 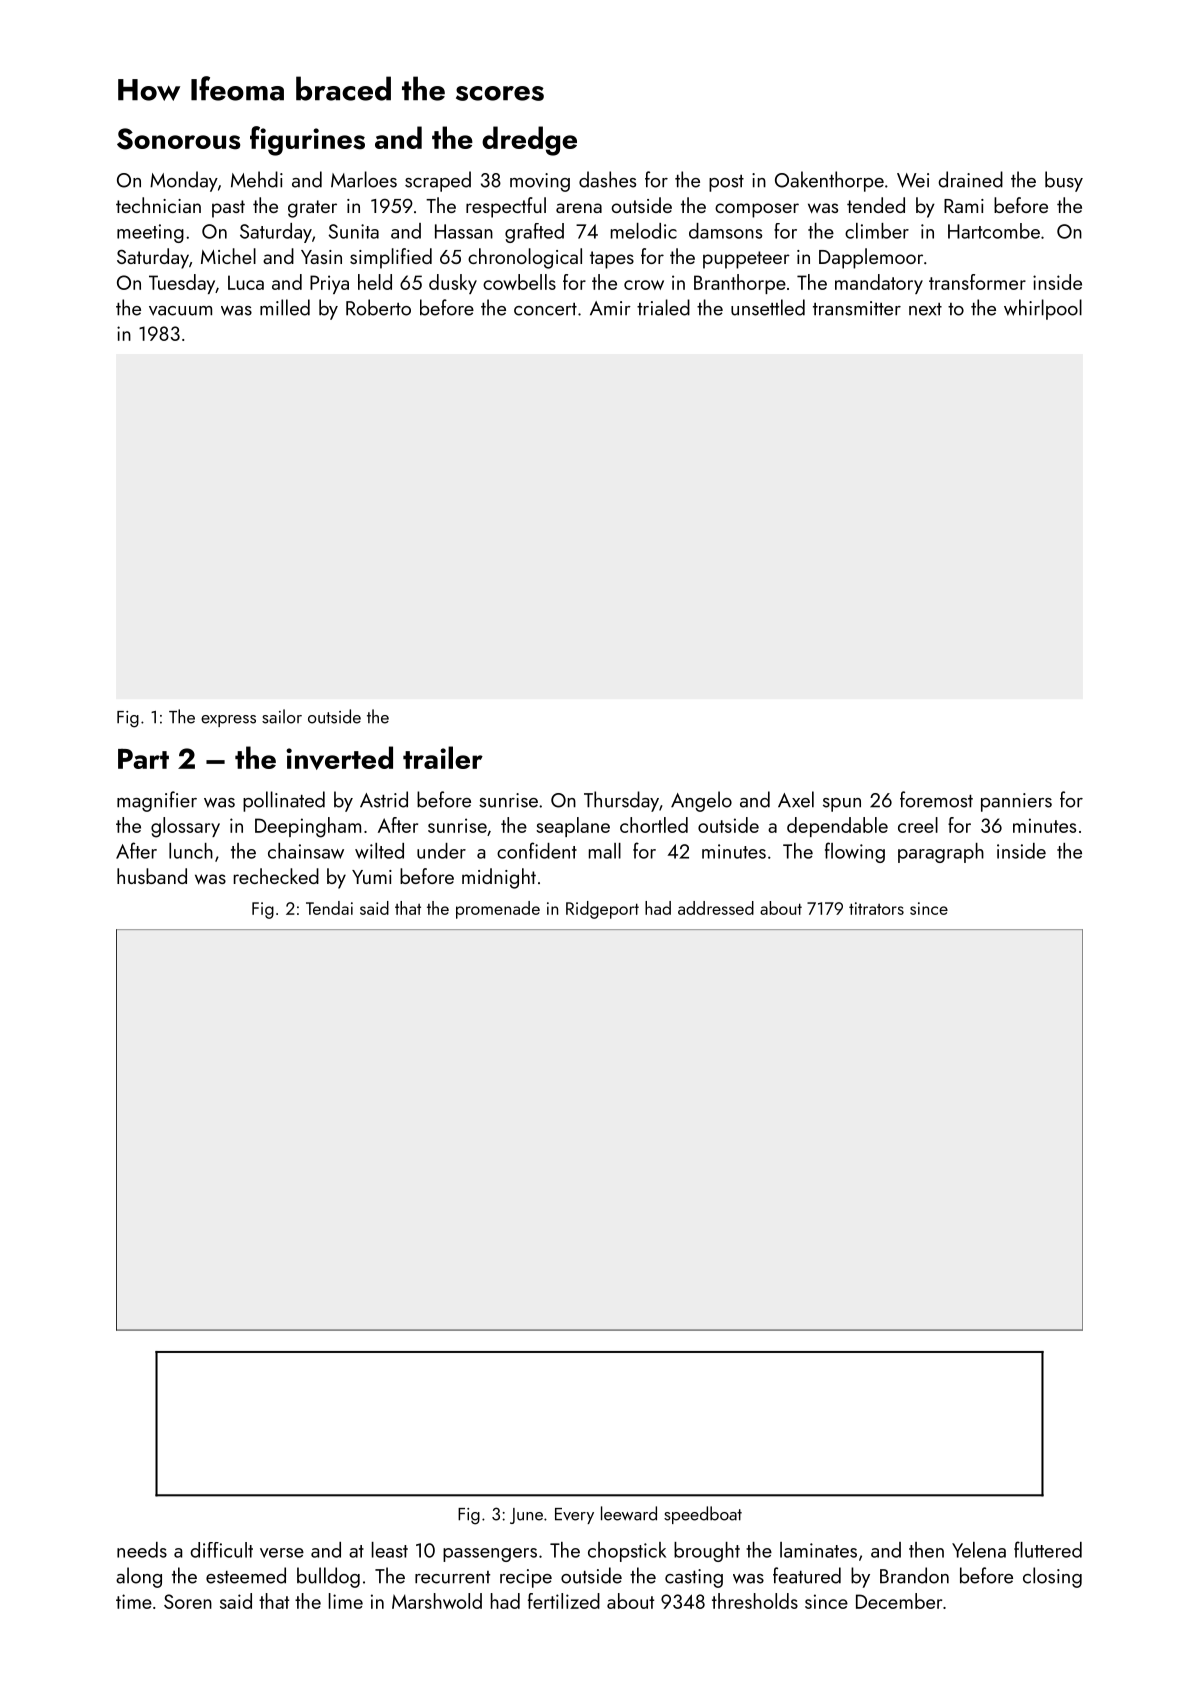 I want to click on husband, so click(x=152, y=876).
